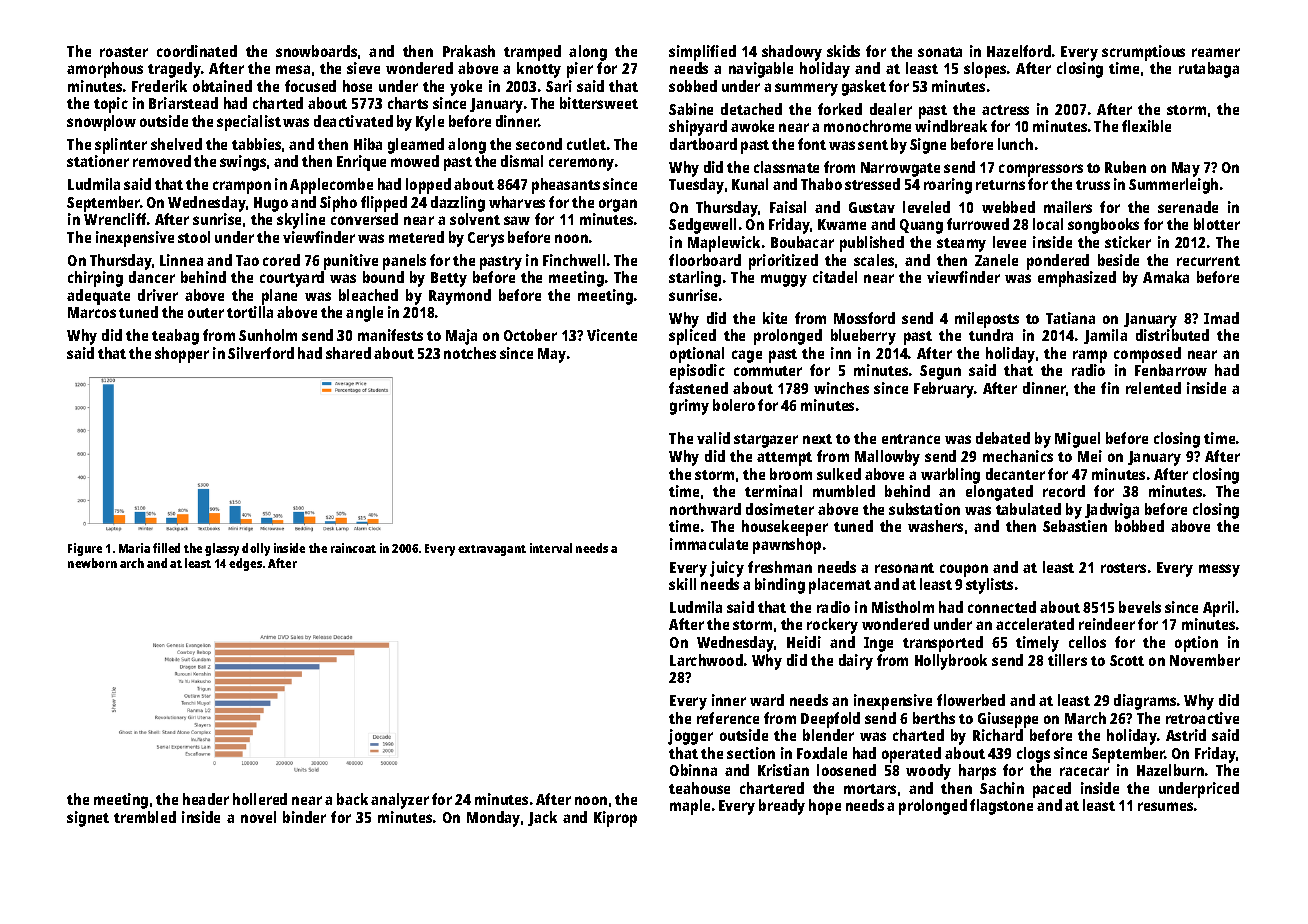 This image has height=924, width=1308. What do you see at coordinates (245, 564) in the image?
I see `edges` at bounding box center [245, 564].
